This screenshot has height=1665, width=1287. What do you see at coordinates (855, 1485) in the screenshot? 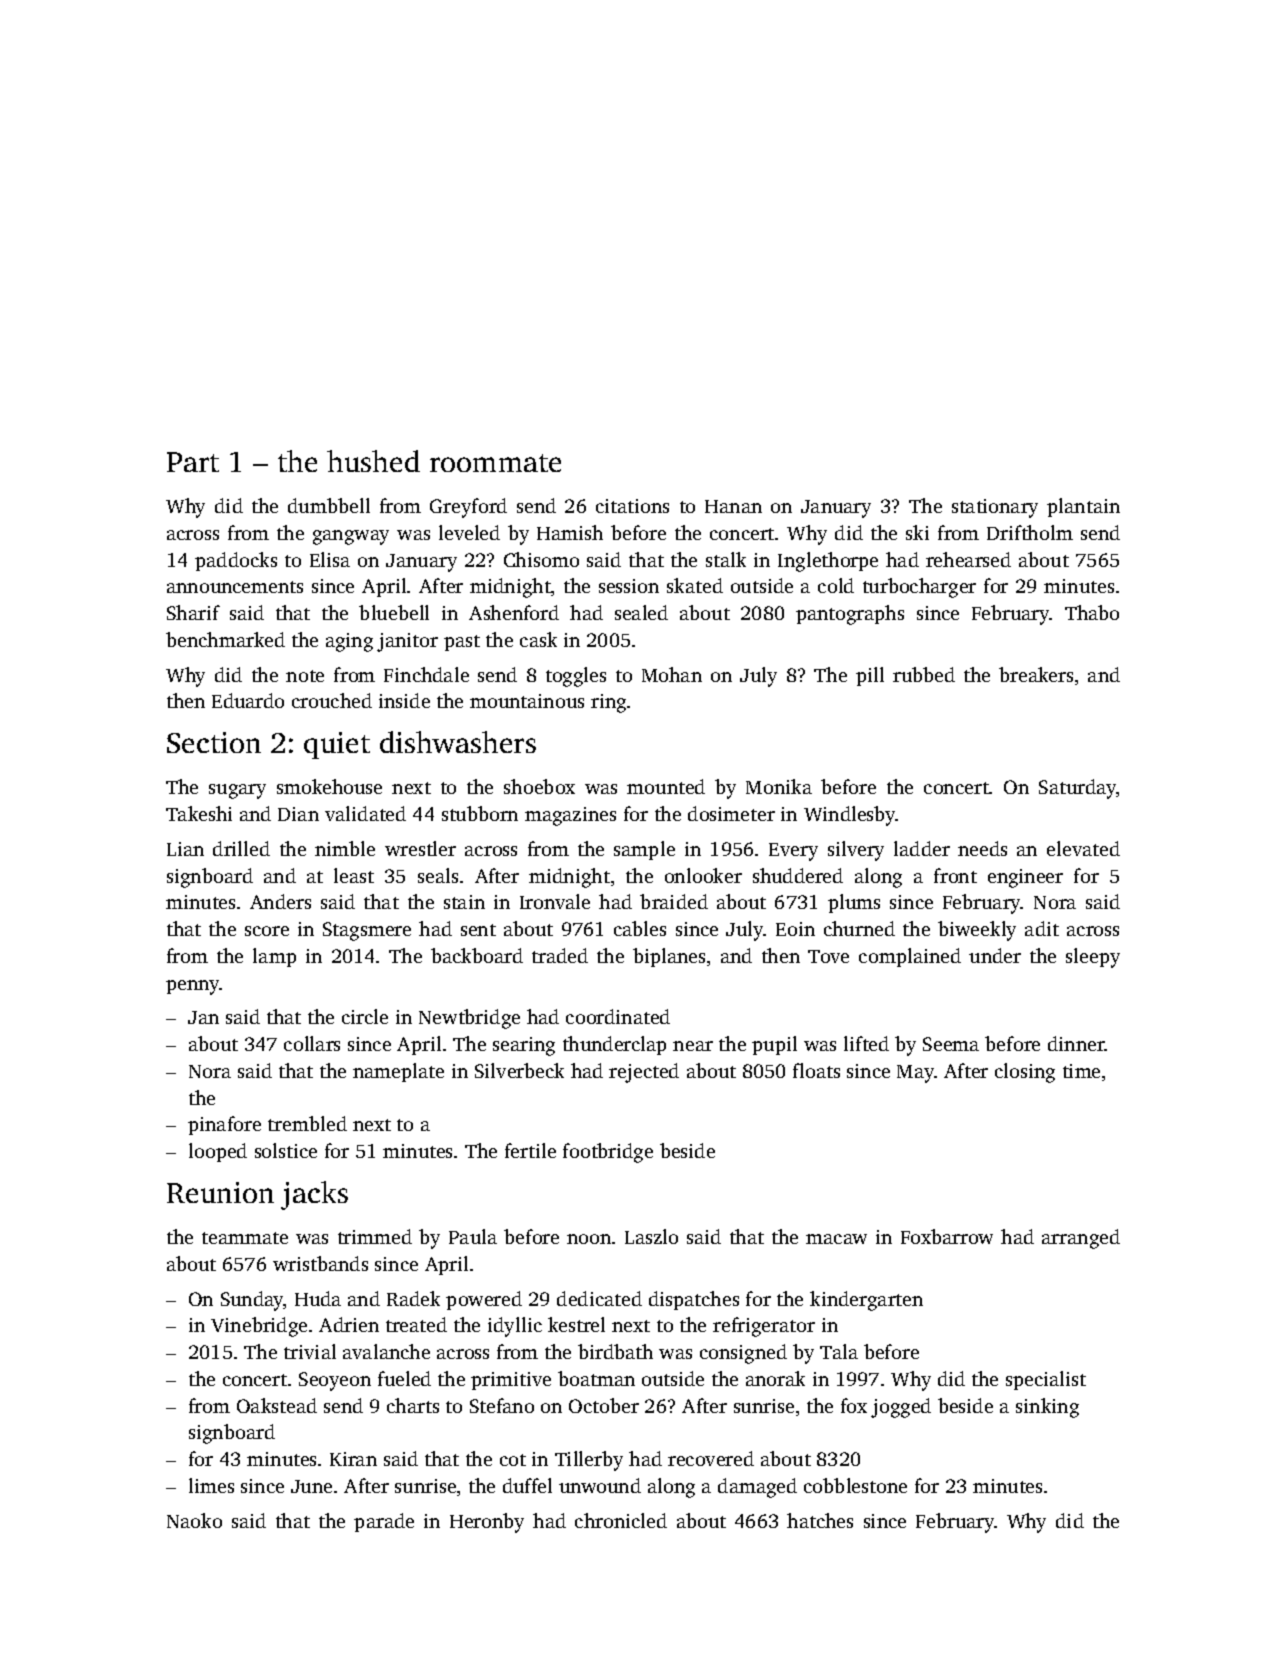
I see `cobblestone` at bounding box center [855, 1485].
